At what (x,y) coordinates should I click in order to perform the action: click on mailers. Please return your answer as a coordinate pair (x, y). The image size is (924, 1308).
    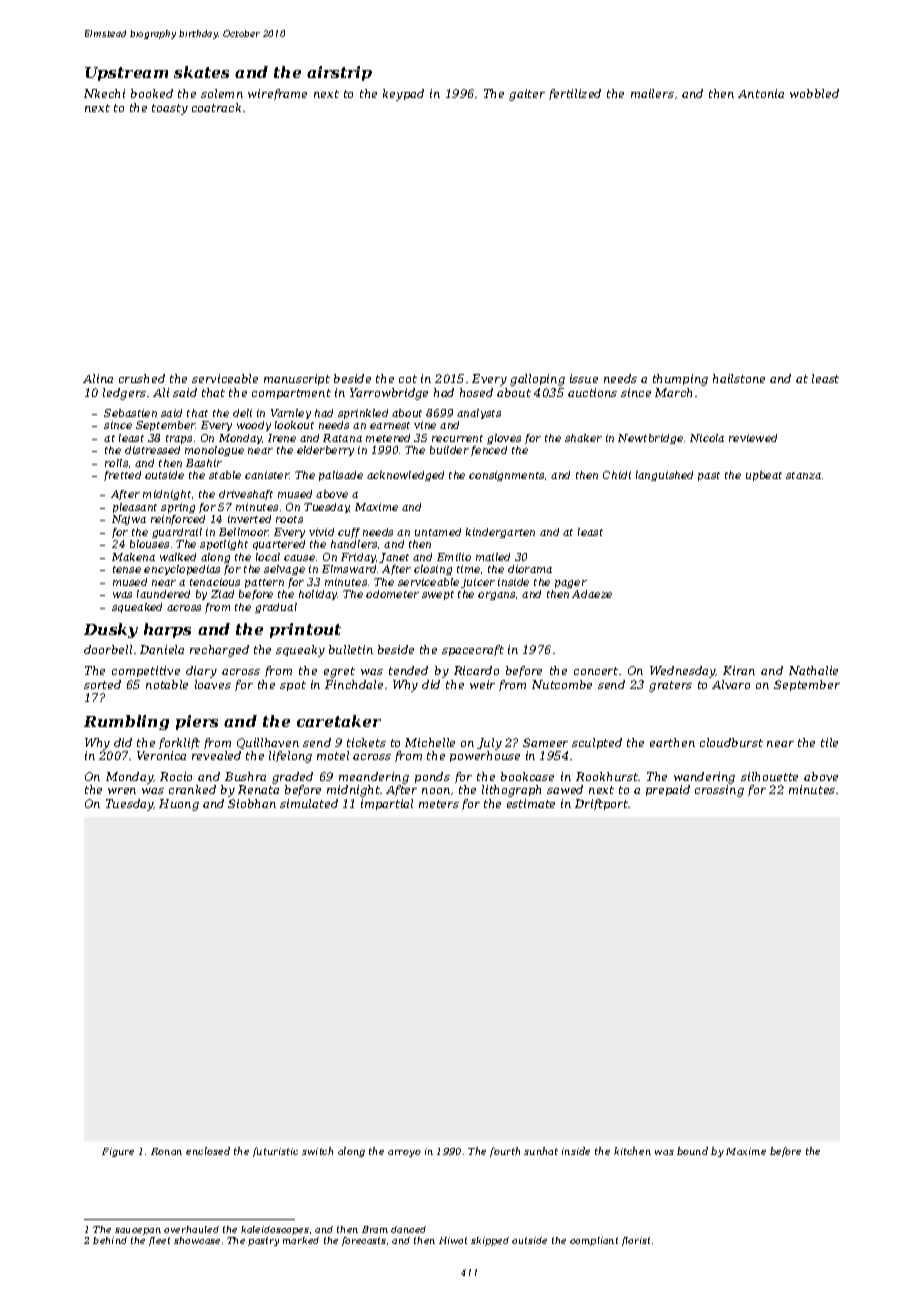
    Looking at the image, I should click on (652, 93).
